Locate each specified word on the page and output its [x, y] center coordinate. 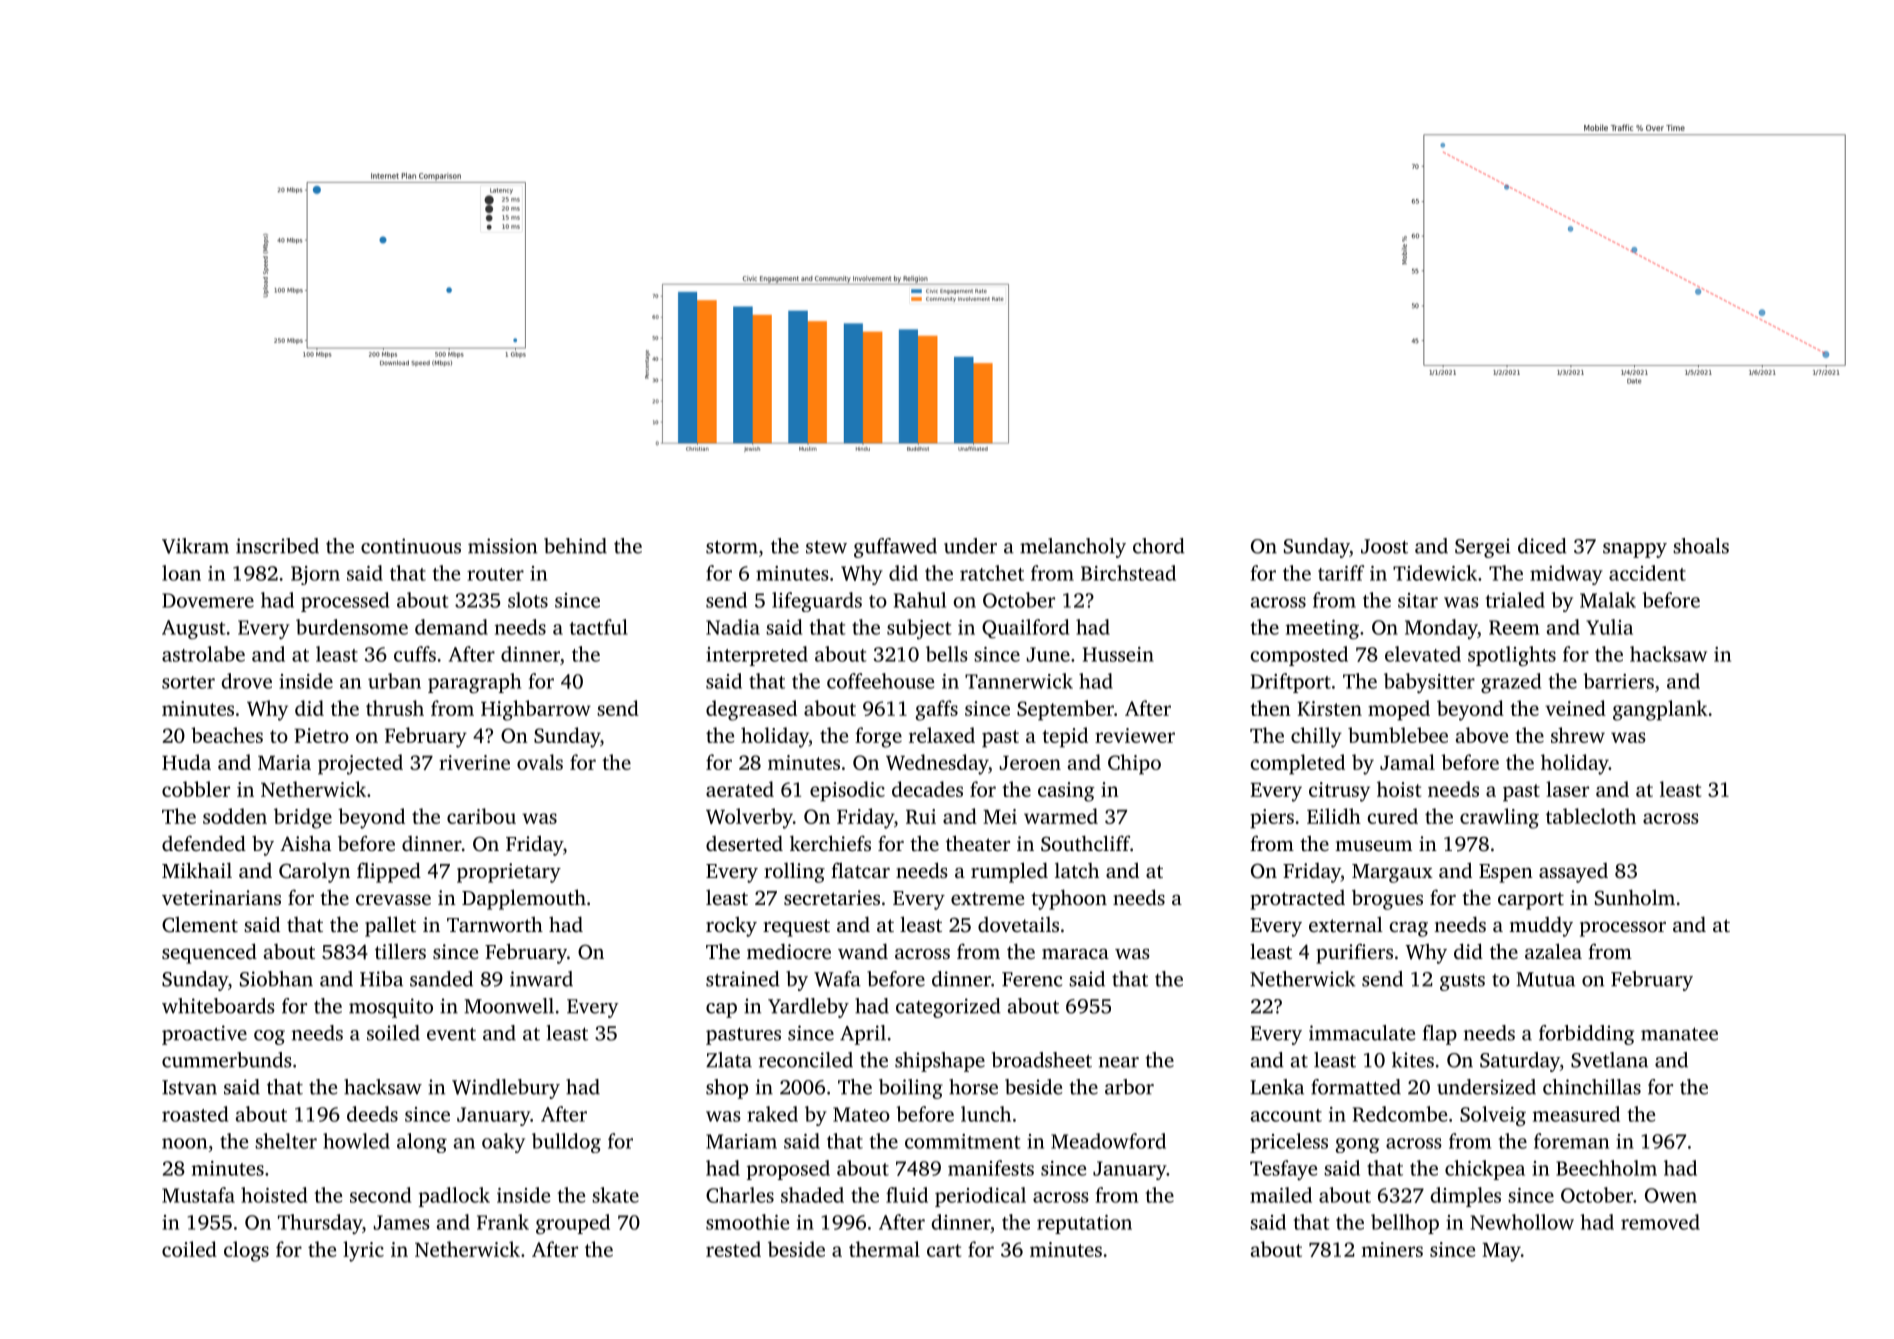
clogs [246, 1251]
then [1270, 708]
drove [247, 681]
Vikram [195, 546]
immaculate [1362, 1033]
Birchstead [1128, 573]
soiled [393, 1033]
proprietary [509, 873]
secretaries [832, 897]
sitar [1418, 600]
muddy [1541, 926]
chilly [1316, 737]
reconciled [806, 1060]
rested [733, 1249]
